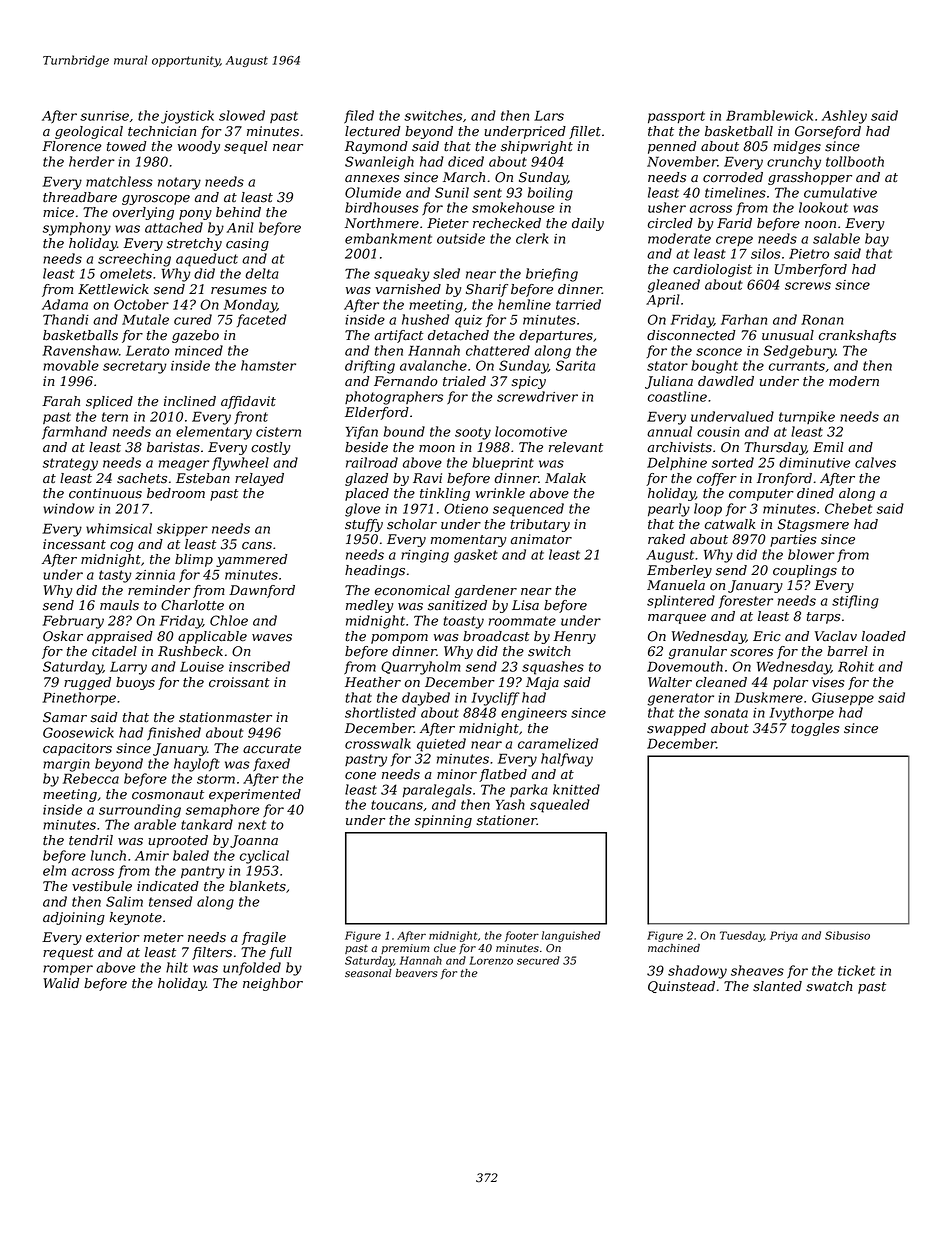 This page has width=952, height=1233. Describe the element at coordinates (77, 229) in the page. I see `symphony` at that location.
